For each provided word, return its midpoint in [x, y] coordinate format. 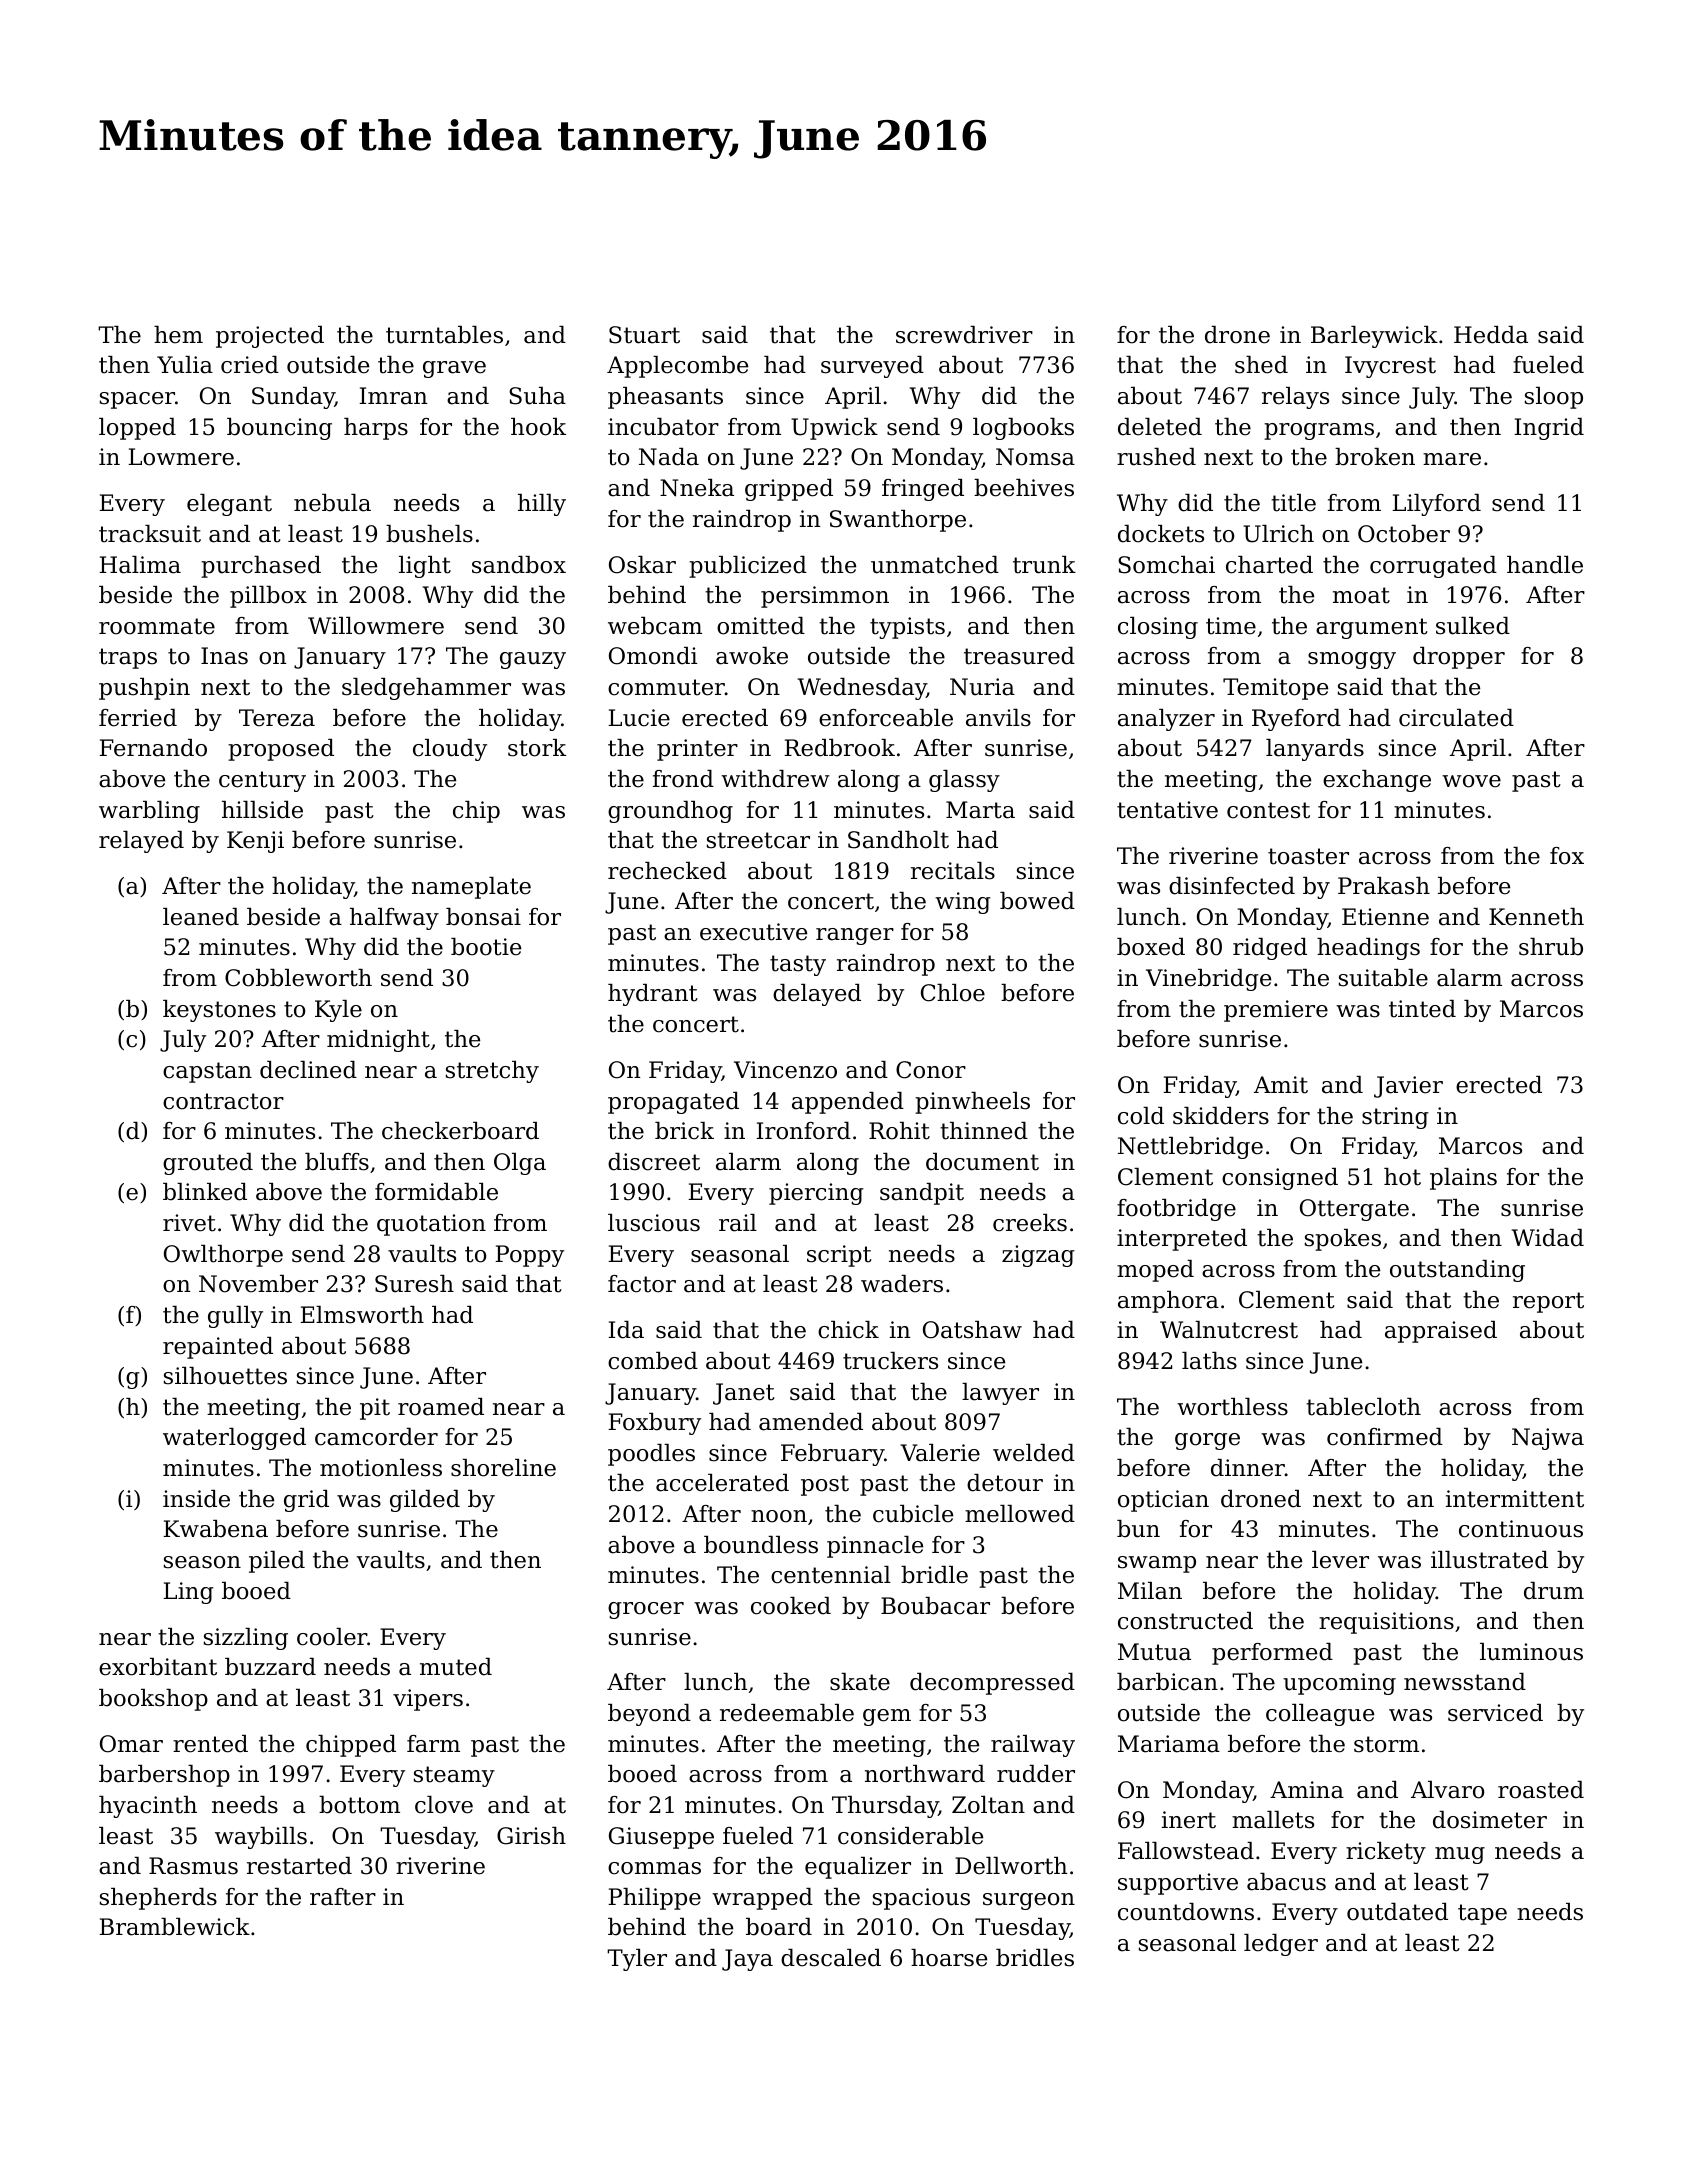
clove [444, 1805]
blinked [205, 1192]
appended [848, 1103]
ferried [138, 718]
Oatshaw [972, 1330]
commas [654, 1868]
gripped [789, 490]
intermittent [1515, 1499]
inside [196, 1499]
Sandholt [898, 840]
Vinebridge [1208, 980]
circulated [1456, 718]
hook [538, 427]
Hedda [1491, 335]
